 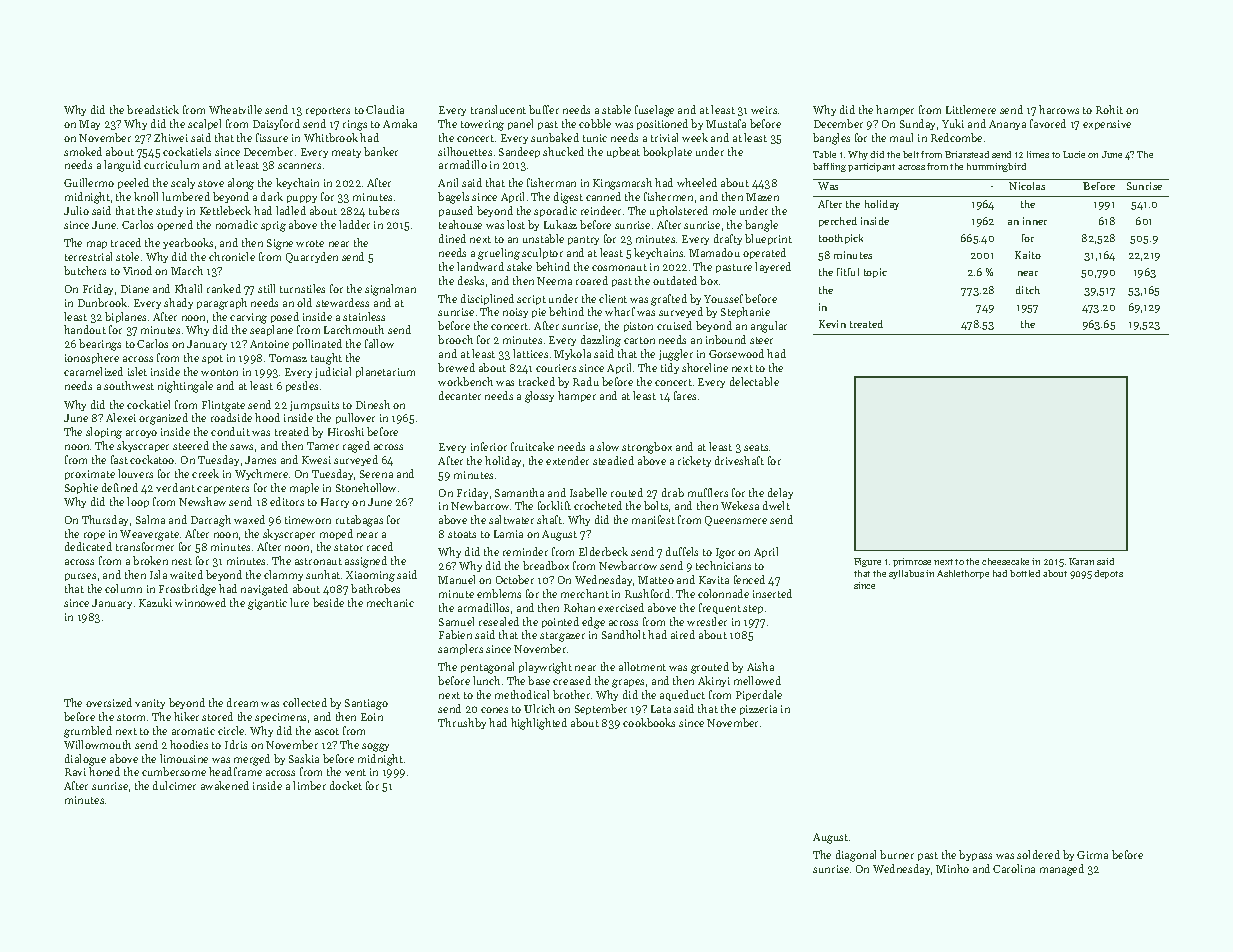 What do you see at coordinates (971, 109) in the screenshot?
I see `Littlemere` at bounding box center [971, 109].
